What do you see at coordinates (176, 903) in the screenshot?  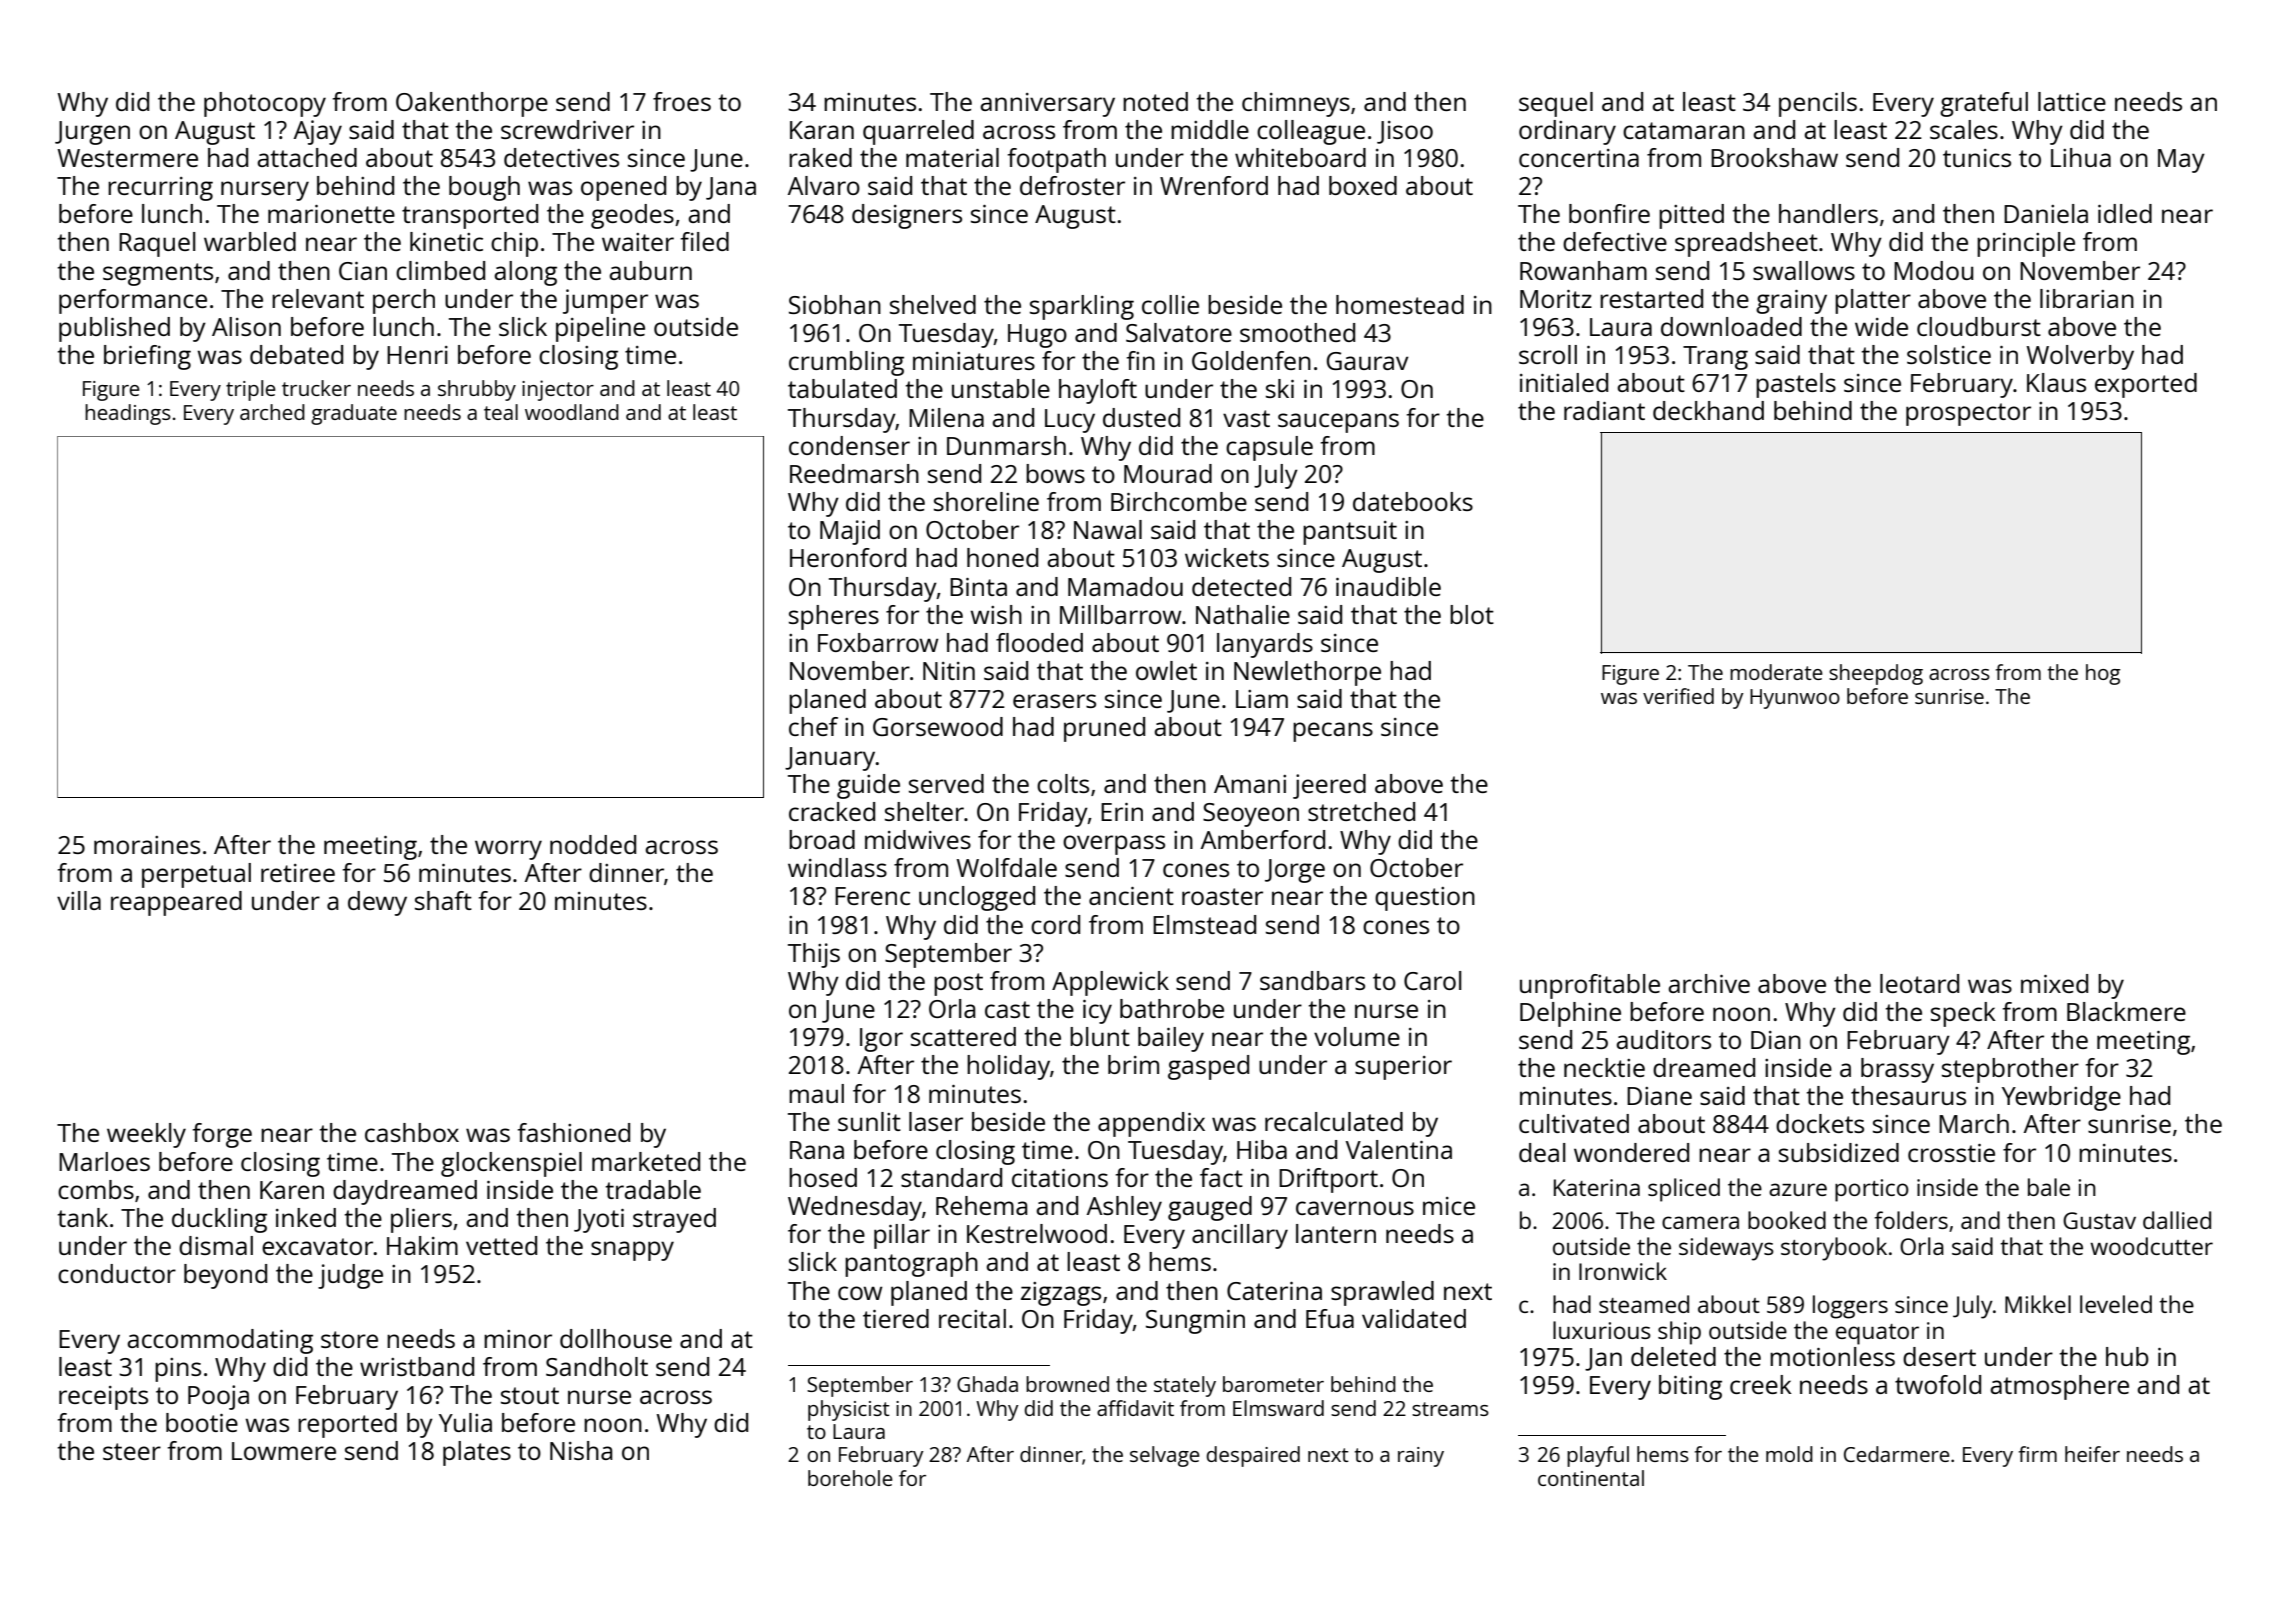 I see `reappeared` at bounding box center [176, 903].
